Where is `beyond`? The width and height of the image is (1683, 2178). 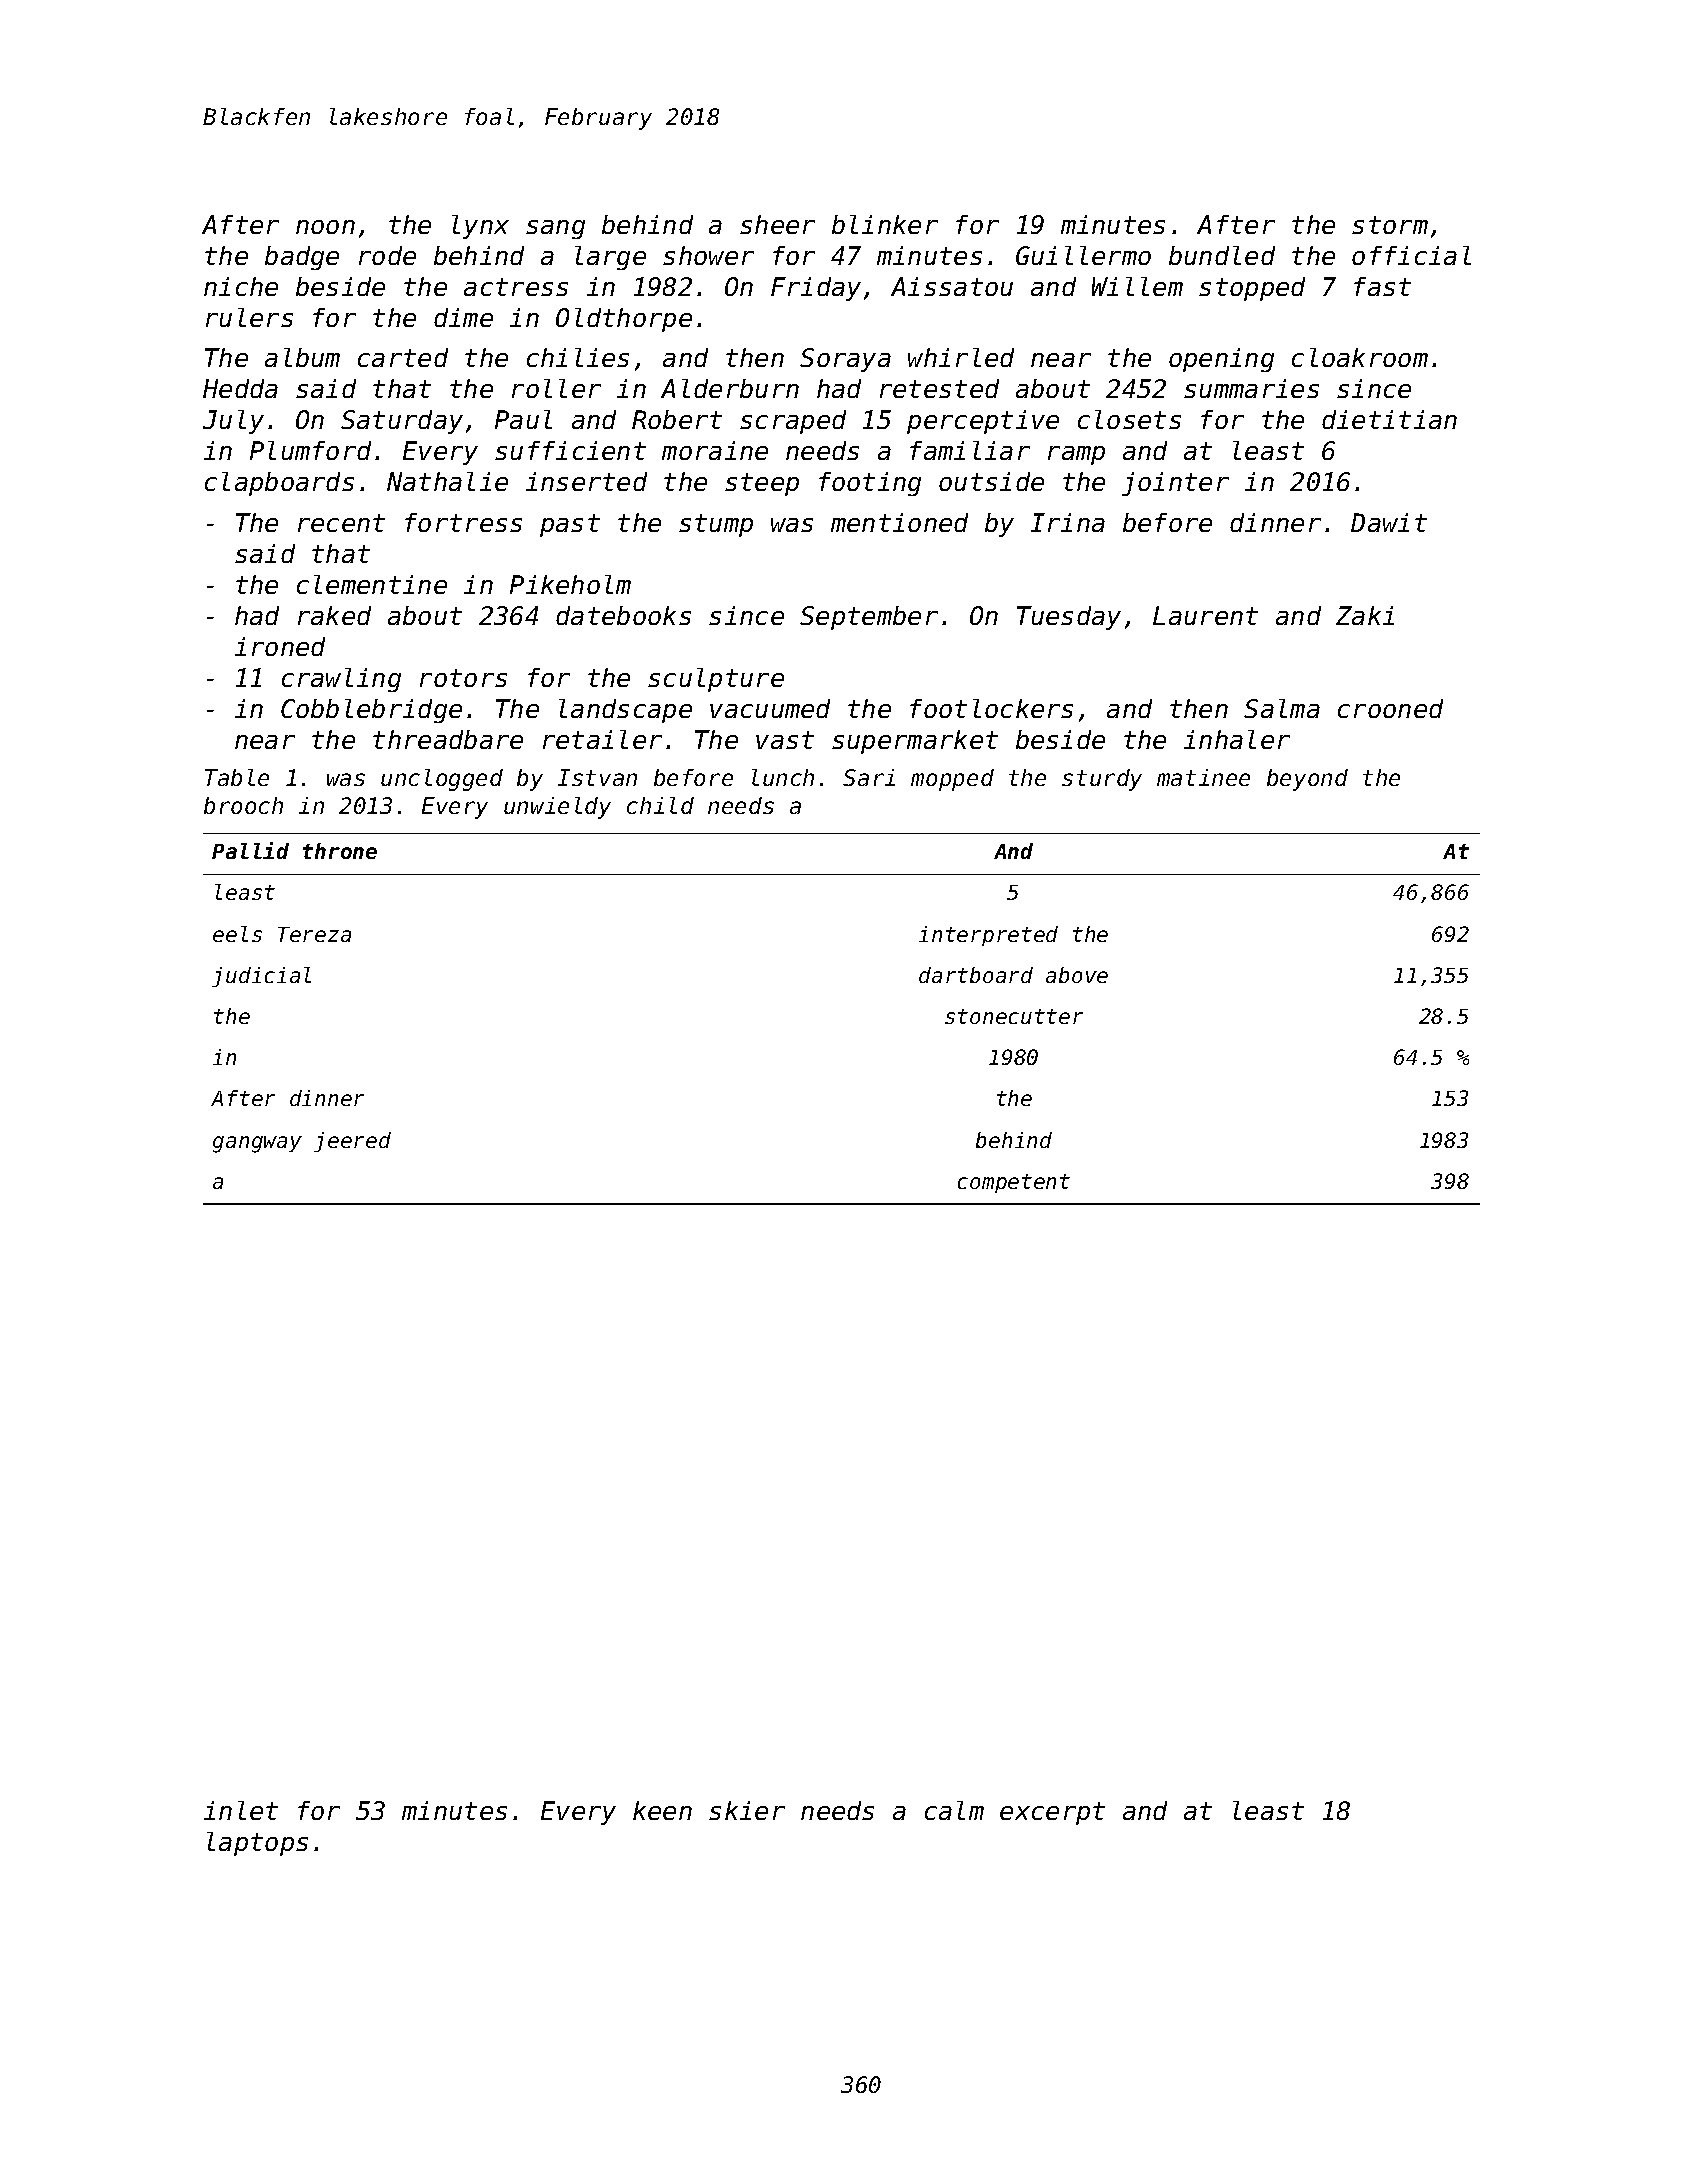 beyond is located at coordinates (1307, 780).
